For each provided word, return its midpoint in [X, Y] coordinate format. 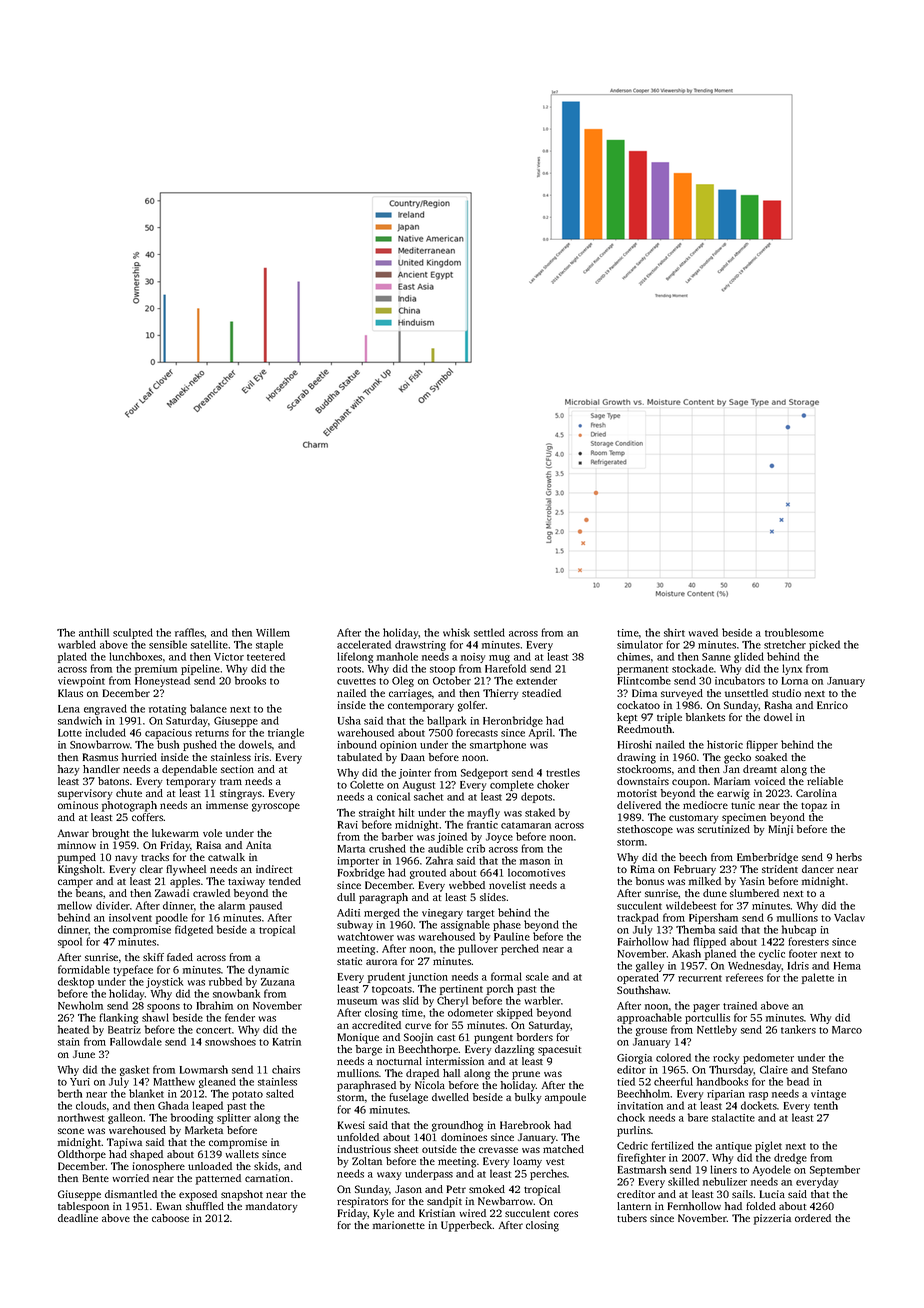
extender [536, 680]
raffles [189, 632]
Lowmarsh [204, 1069]
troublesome [794, 632]
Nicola [430, 1085]
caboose [170, 1218]
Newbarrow [506, 1201]
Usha [349, 720]
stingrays [241, 794]
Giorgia [634, 1059]
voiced [769, 781]
